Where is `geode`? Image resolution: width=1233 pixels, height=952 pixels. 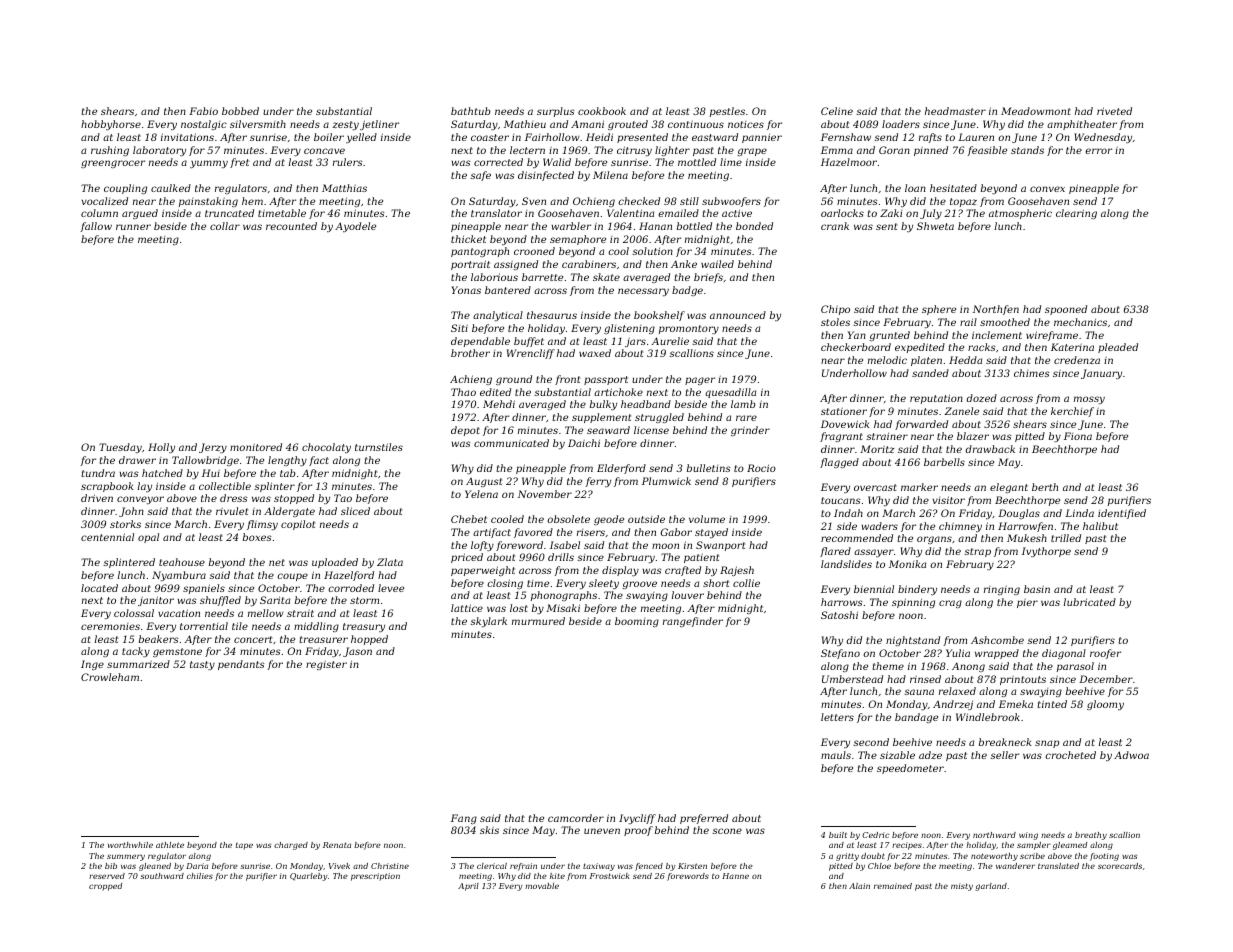 geode is located at coordinates (609, 520).
